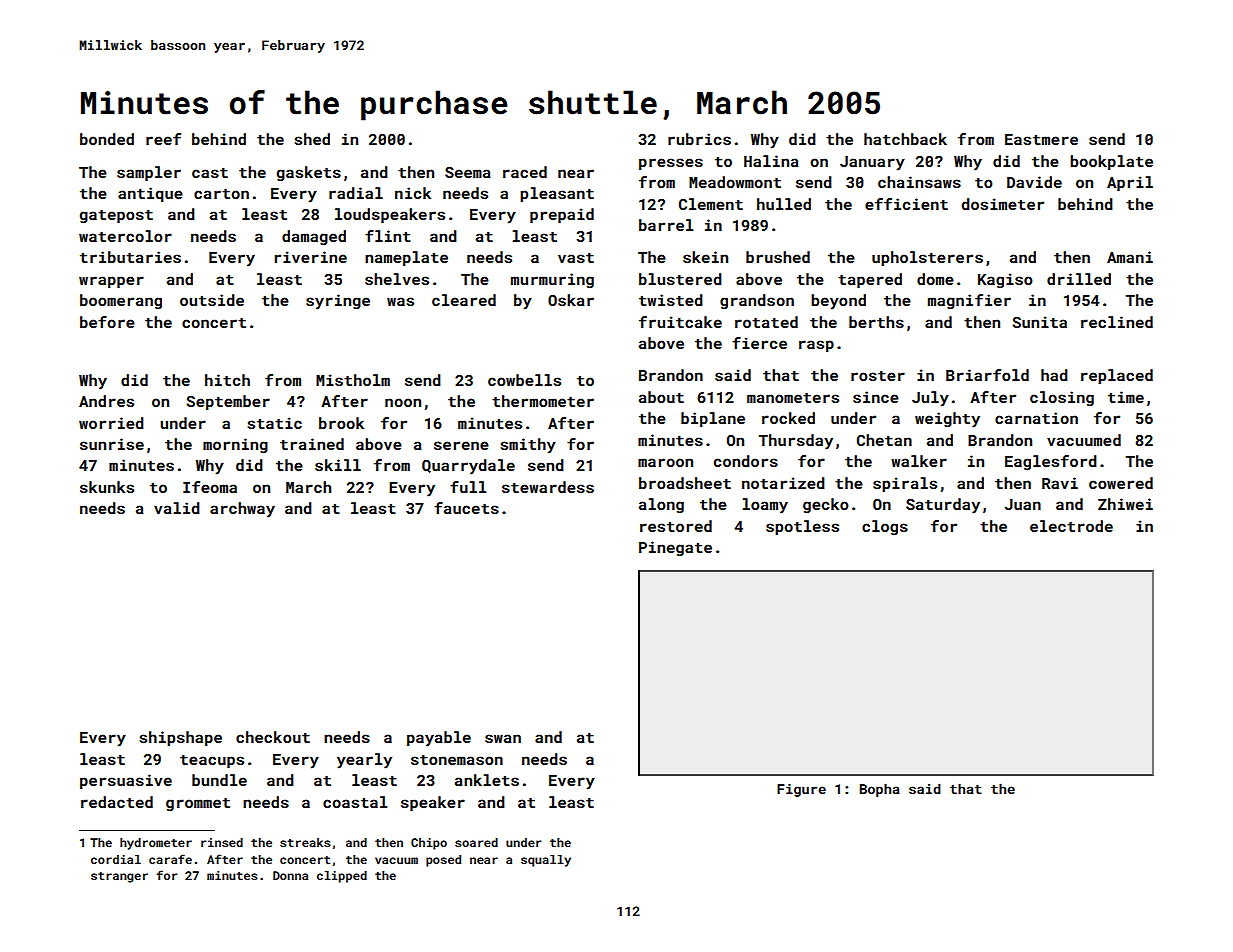 The height and width of the screenshot is (952, 1233). Describe the element at coordinates (1041, 139) in the screenshot. I see `Eastmere` at that location.
